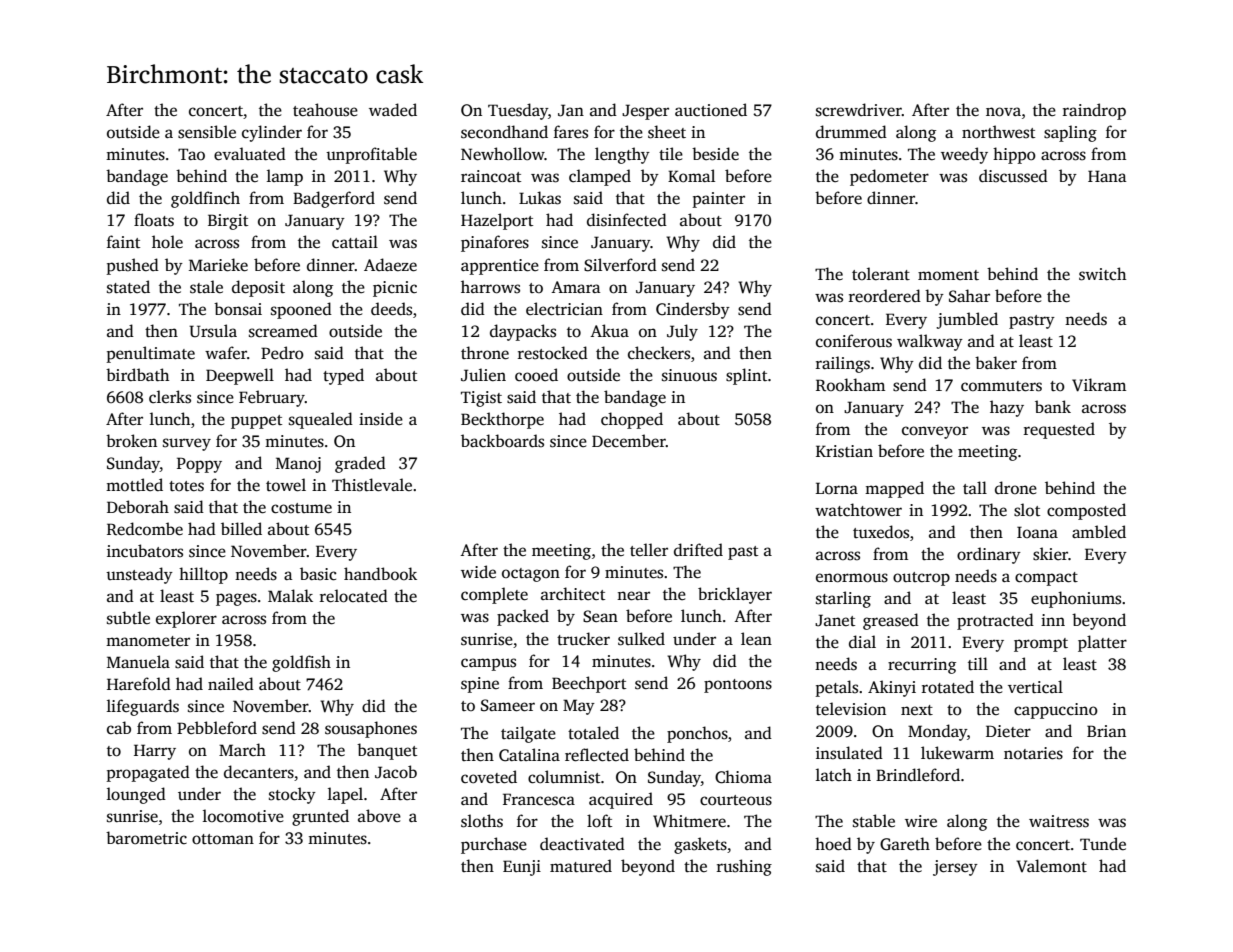 The height and width of the document is (952, 1233). What do you see at coordinates (854, 341) in the document?
I see `coniferous` at bounding box center [854, 341].
